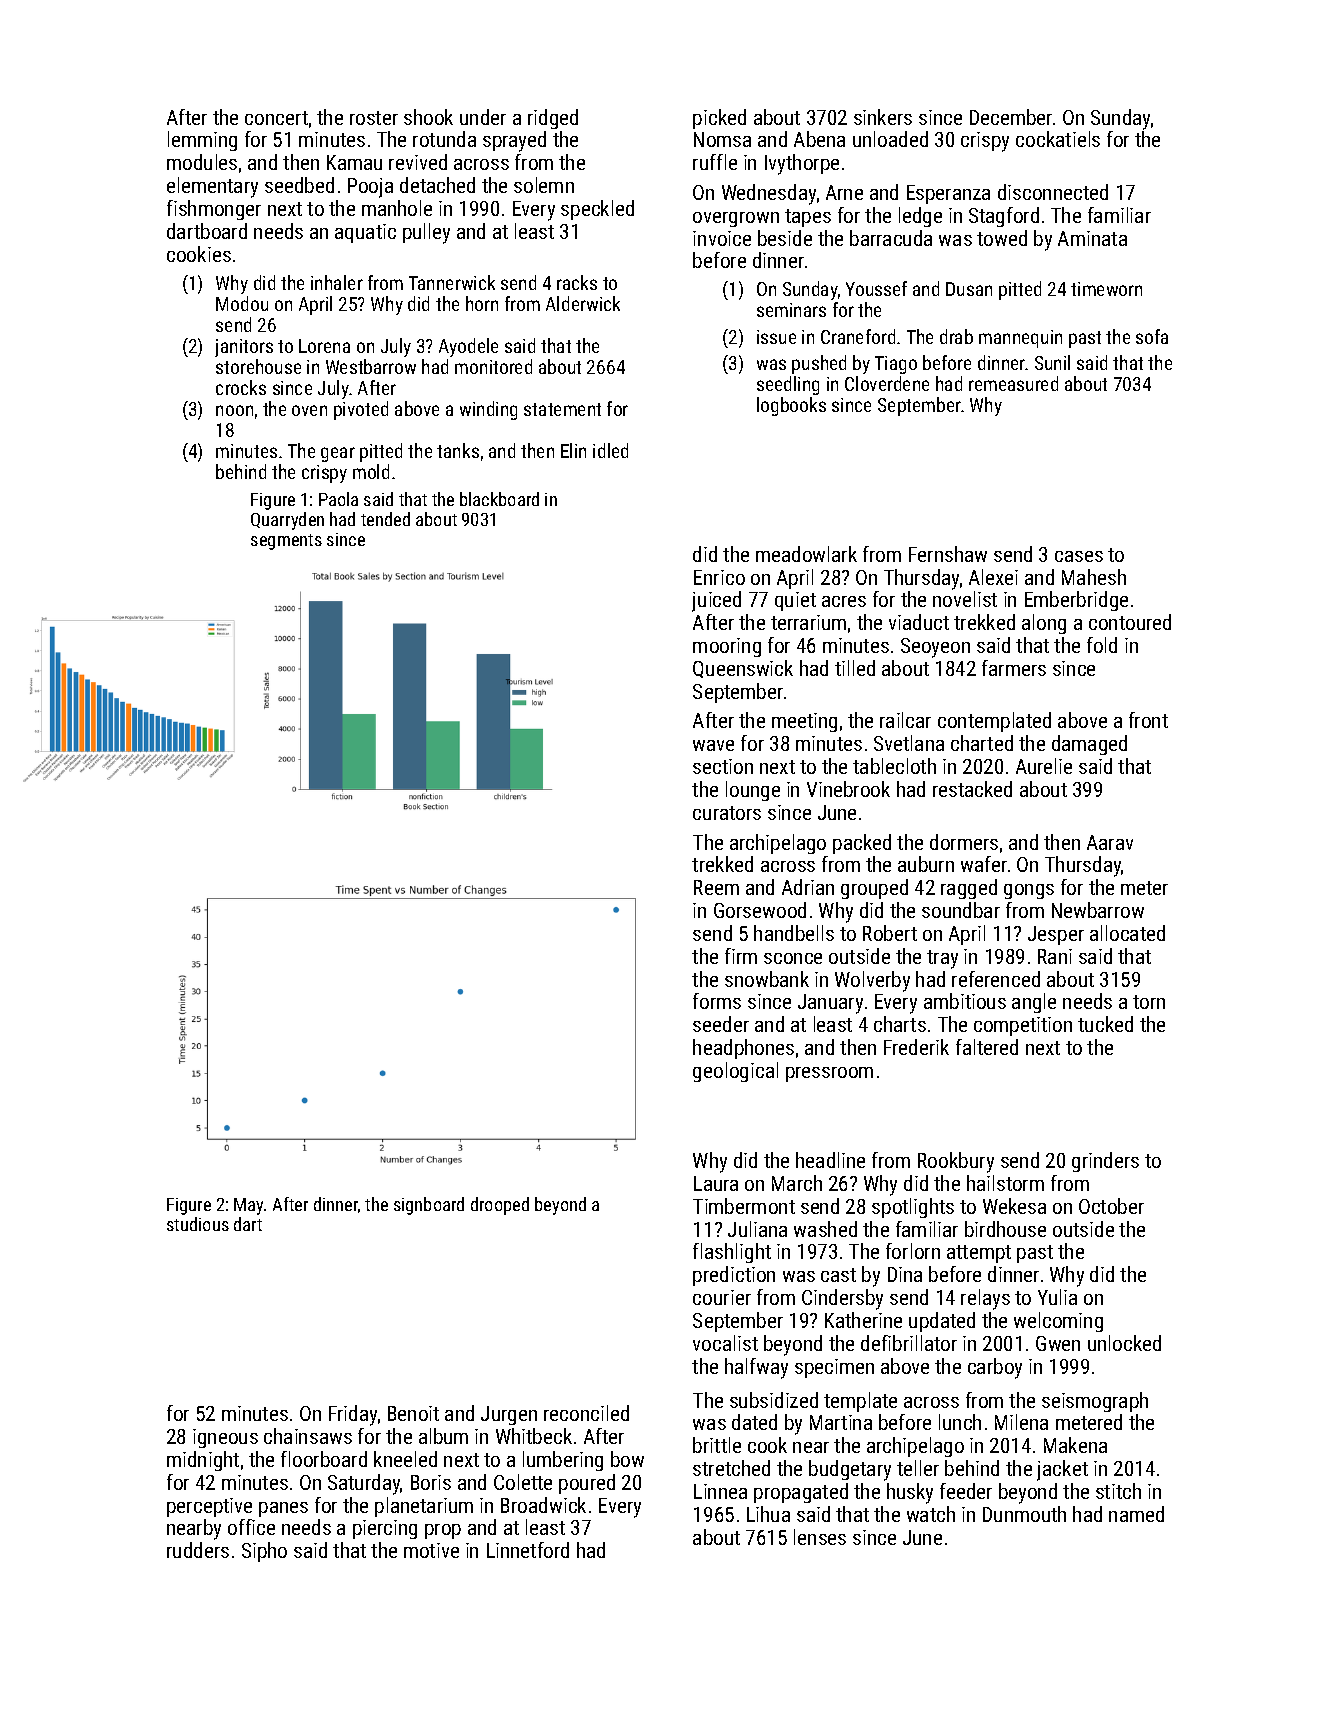 This screenshot has width=1340, height=1734. What do you see at coordinates (338, 454) in the screenshot?
I see `gear` at bounding box center [338, 454].
